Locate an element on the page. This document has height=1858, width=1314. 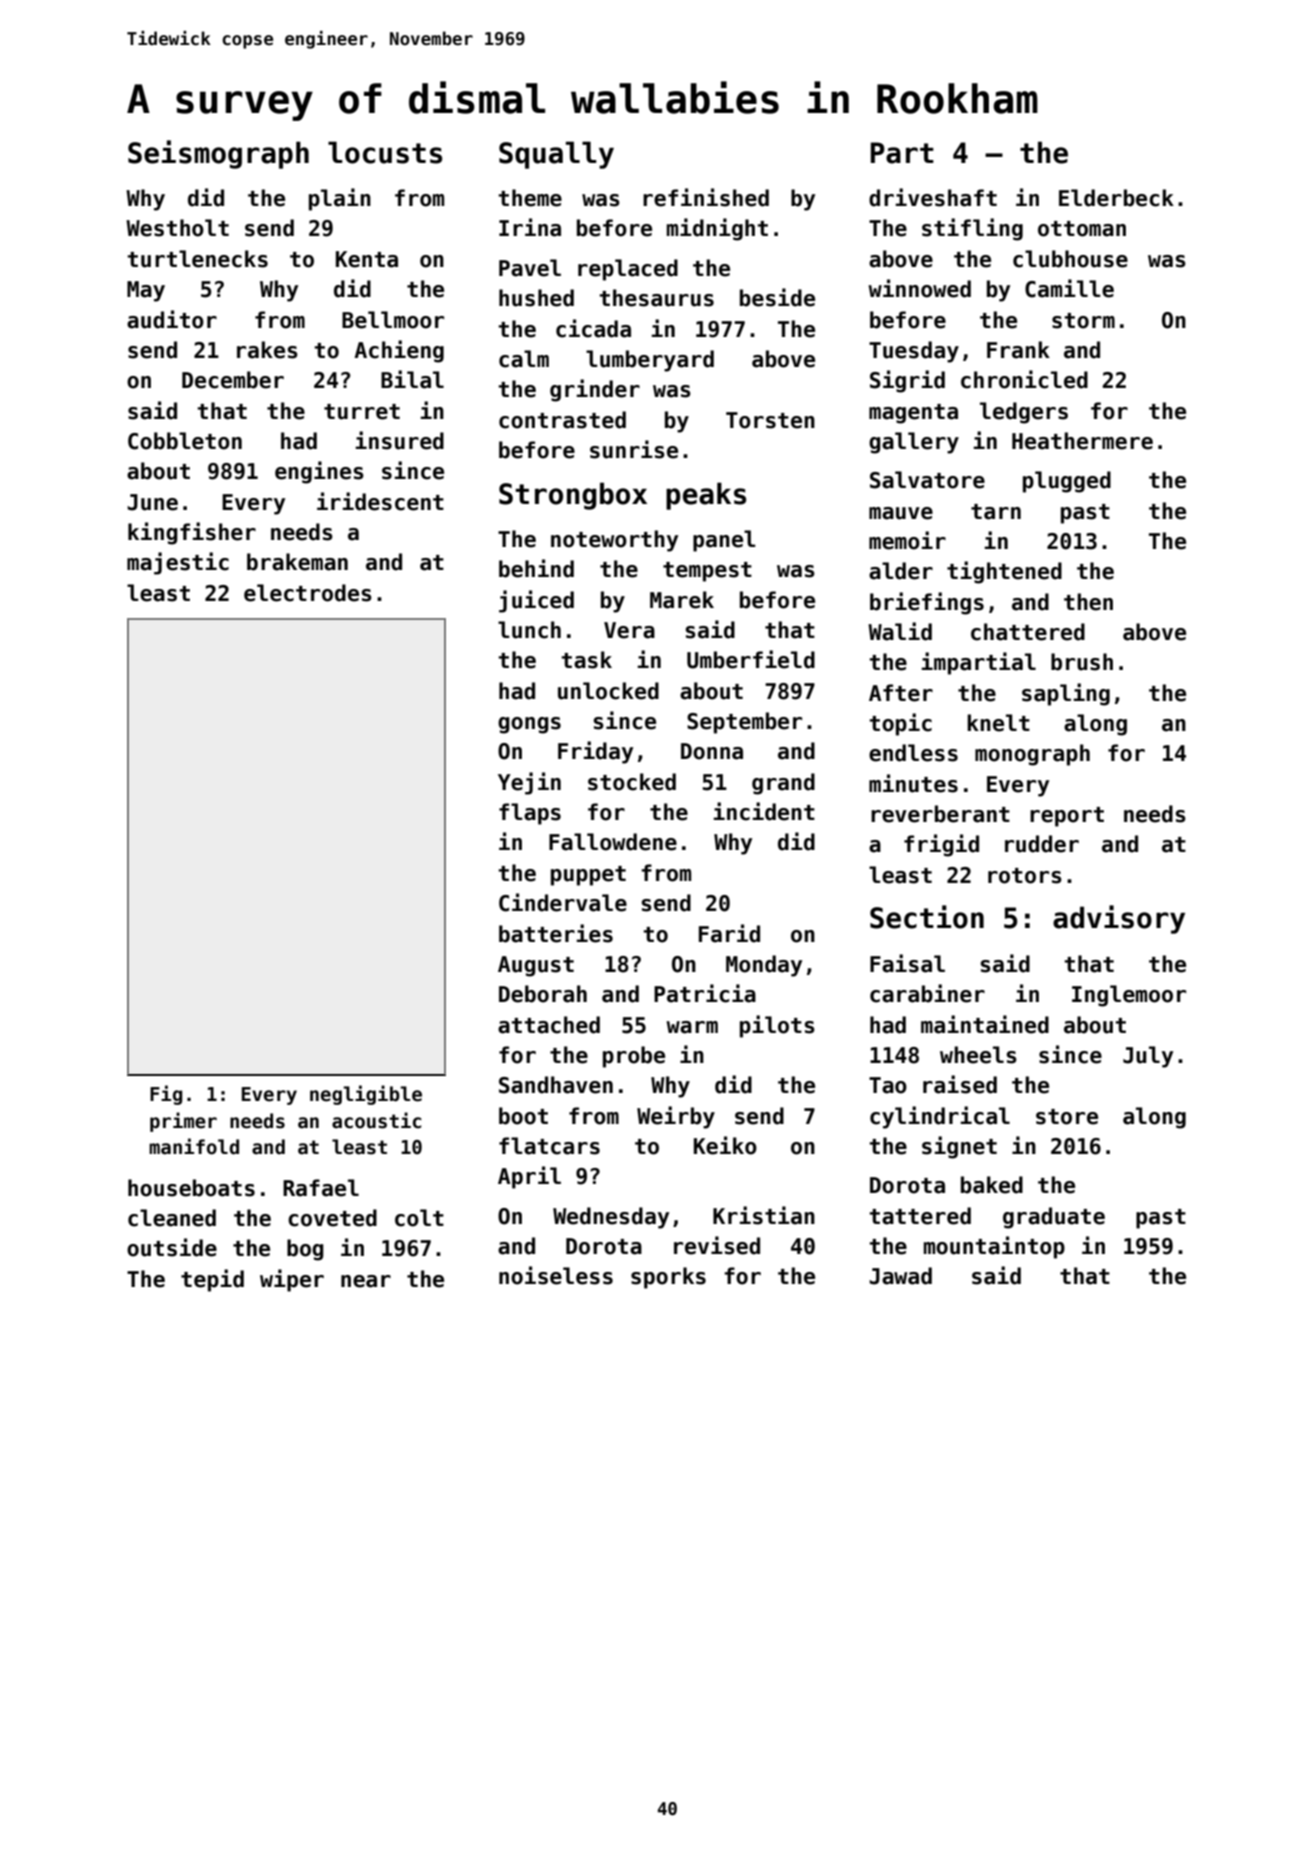
rakes is located at coordinates (267, 350).
